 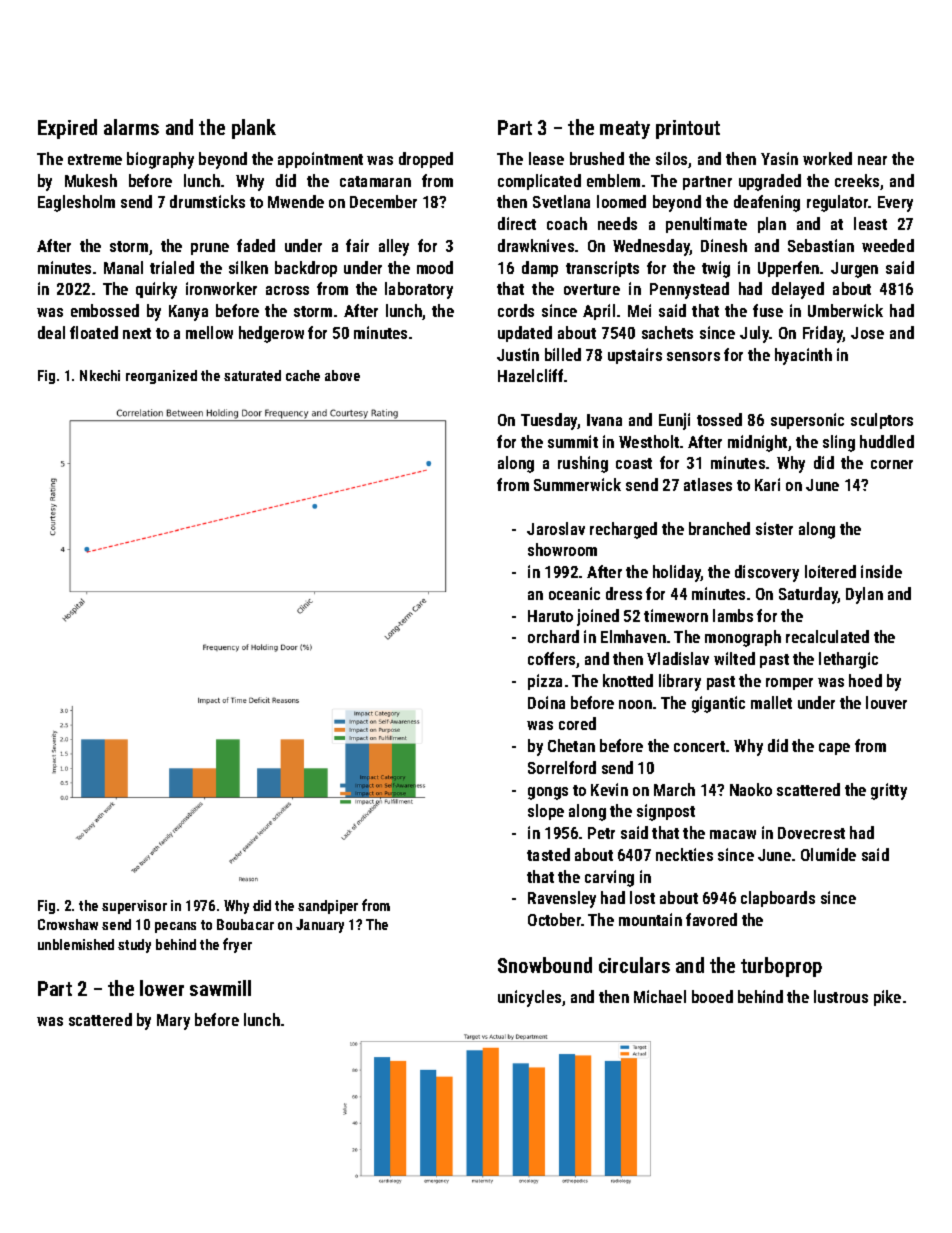 I want to click on huddled, so click(x=887, y=441).
